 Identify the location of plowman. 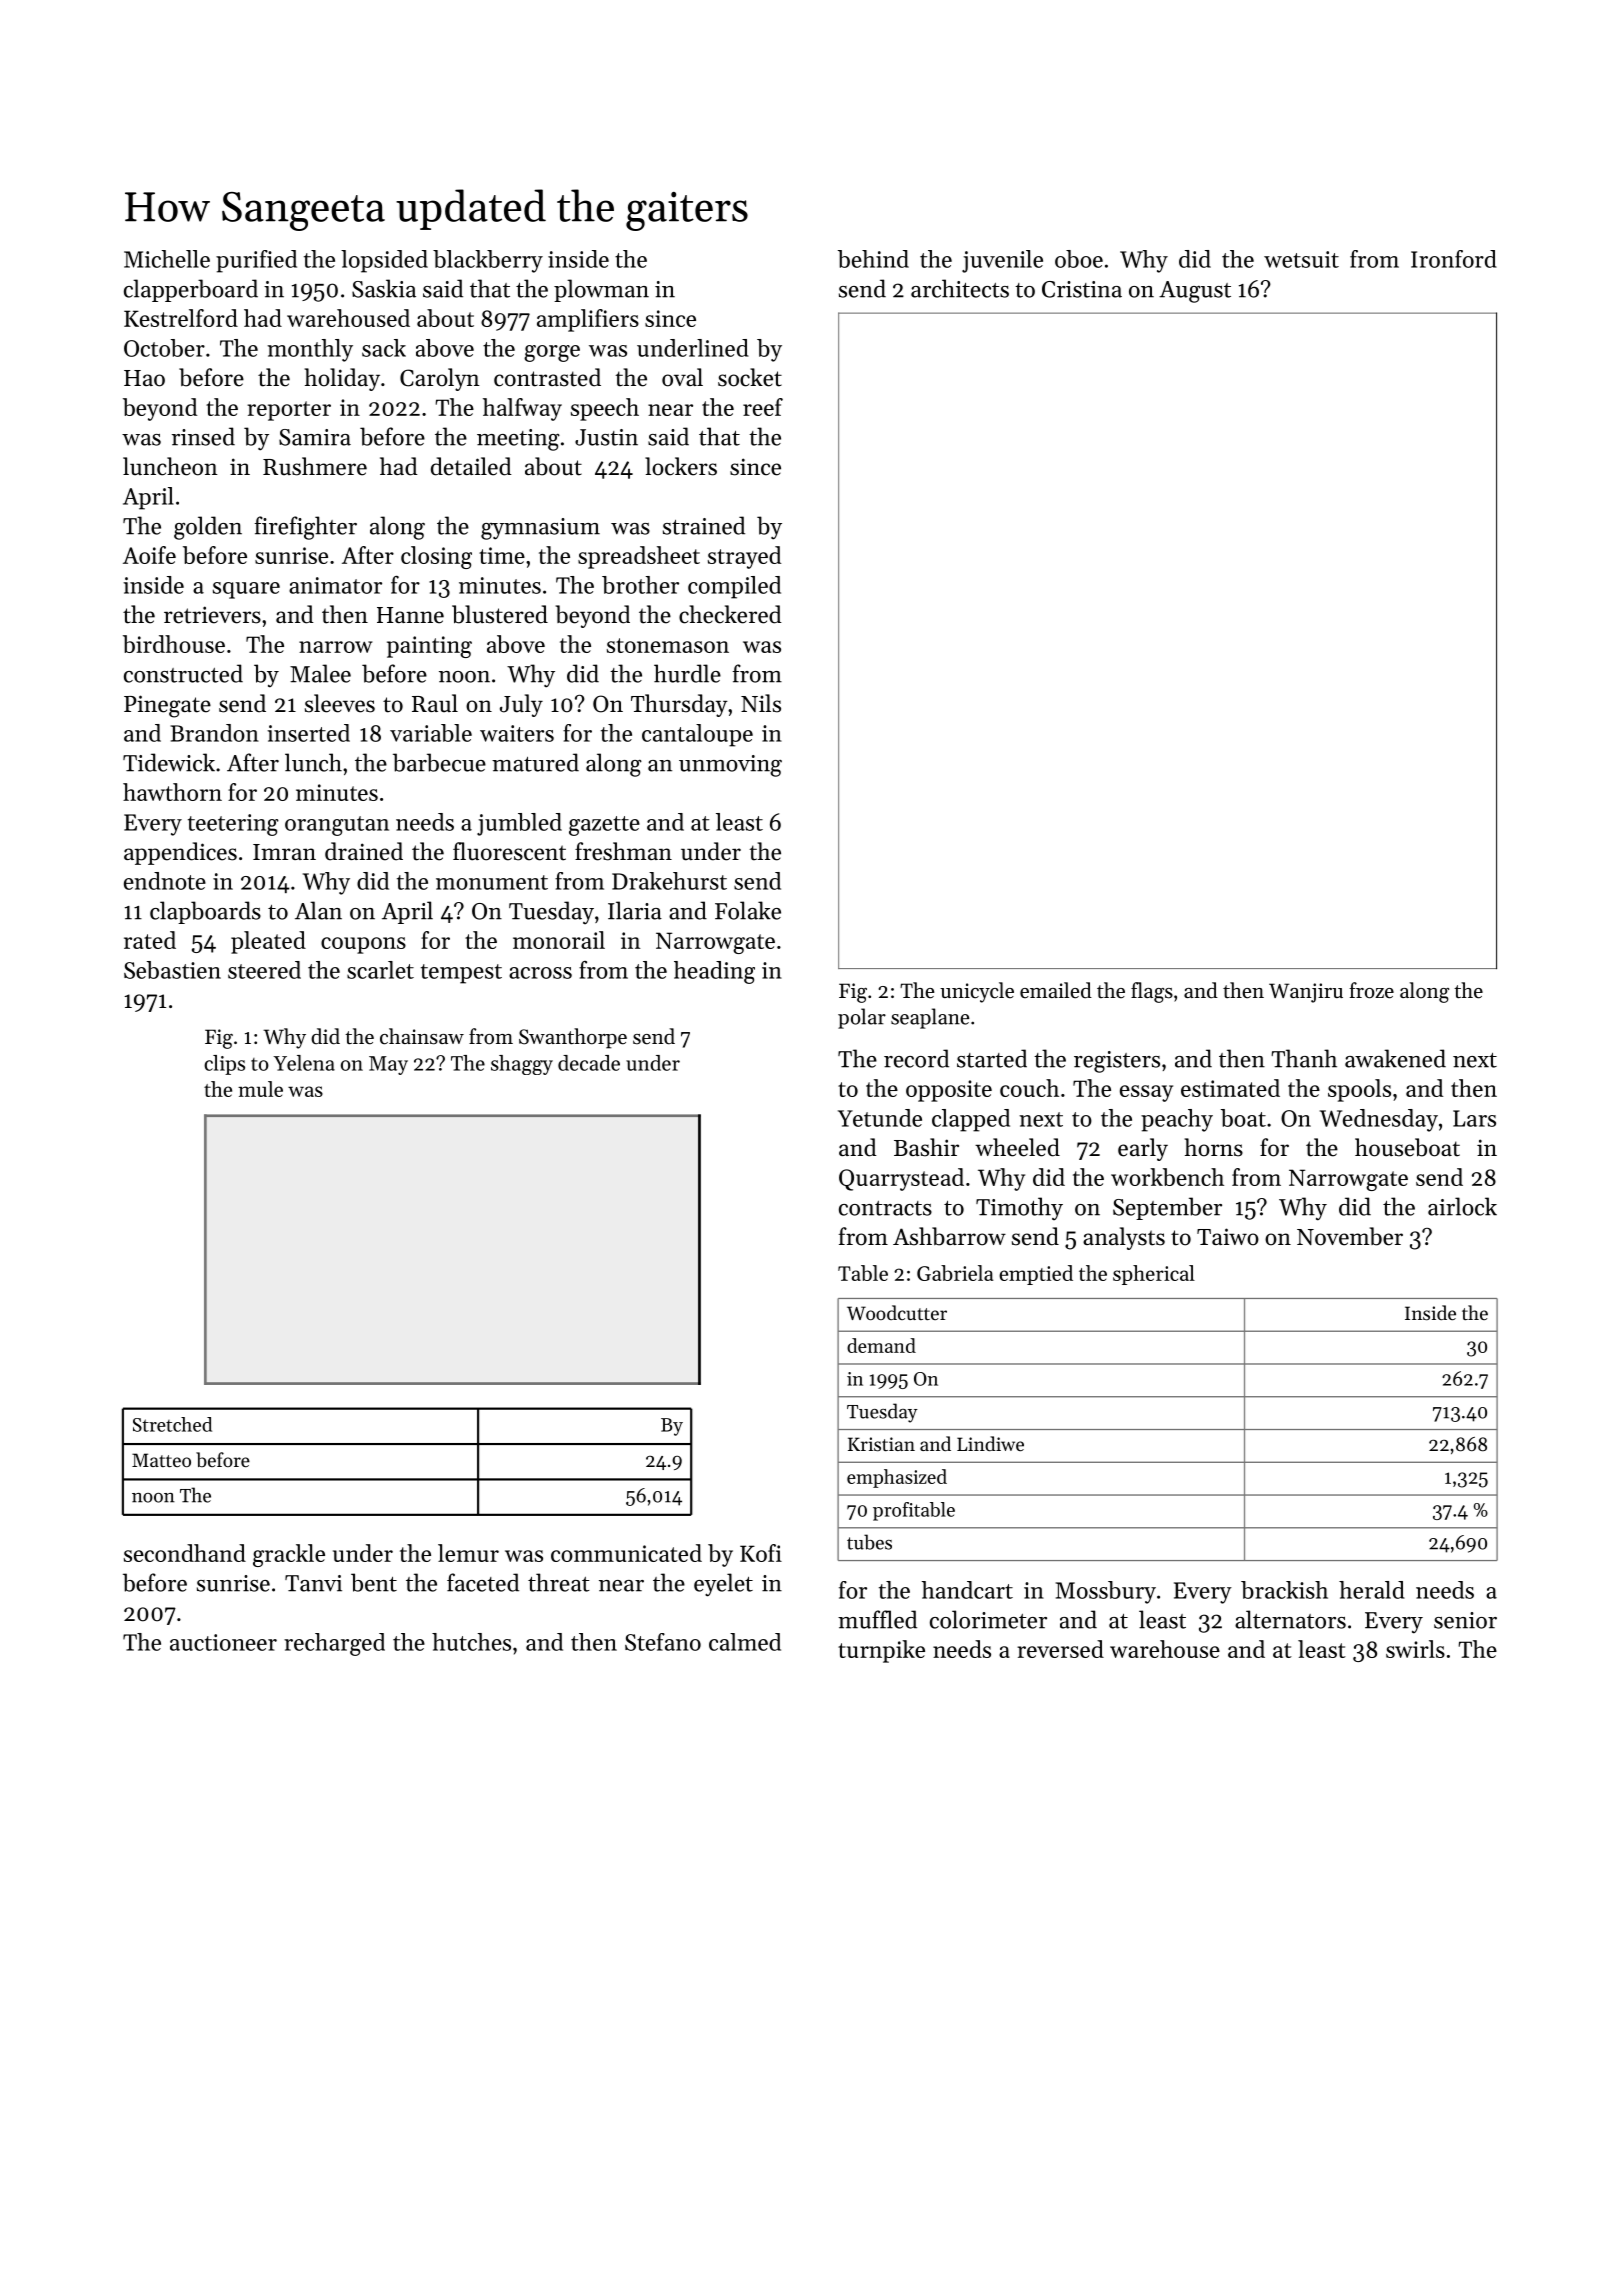
(601, 290).
